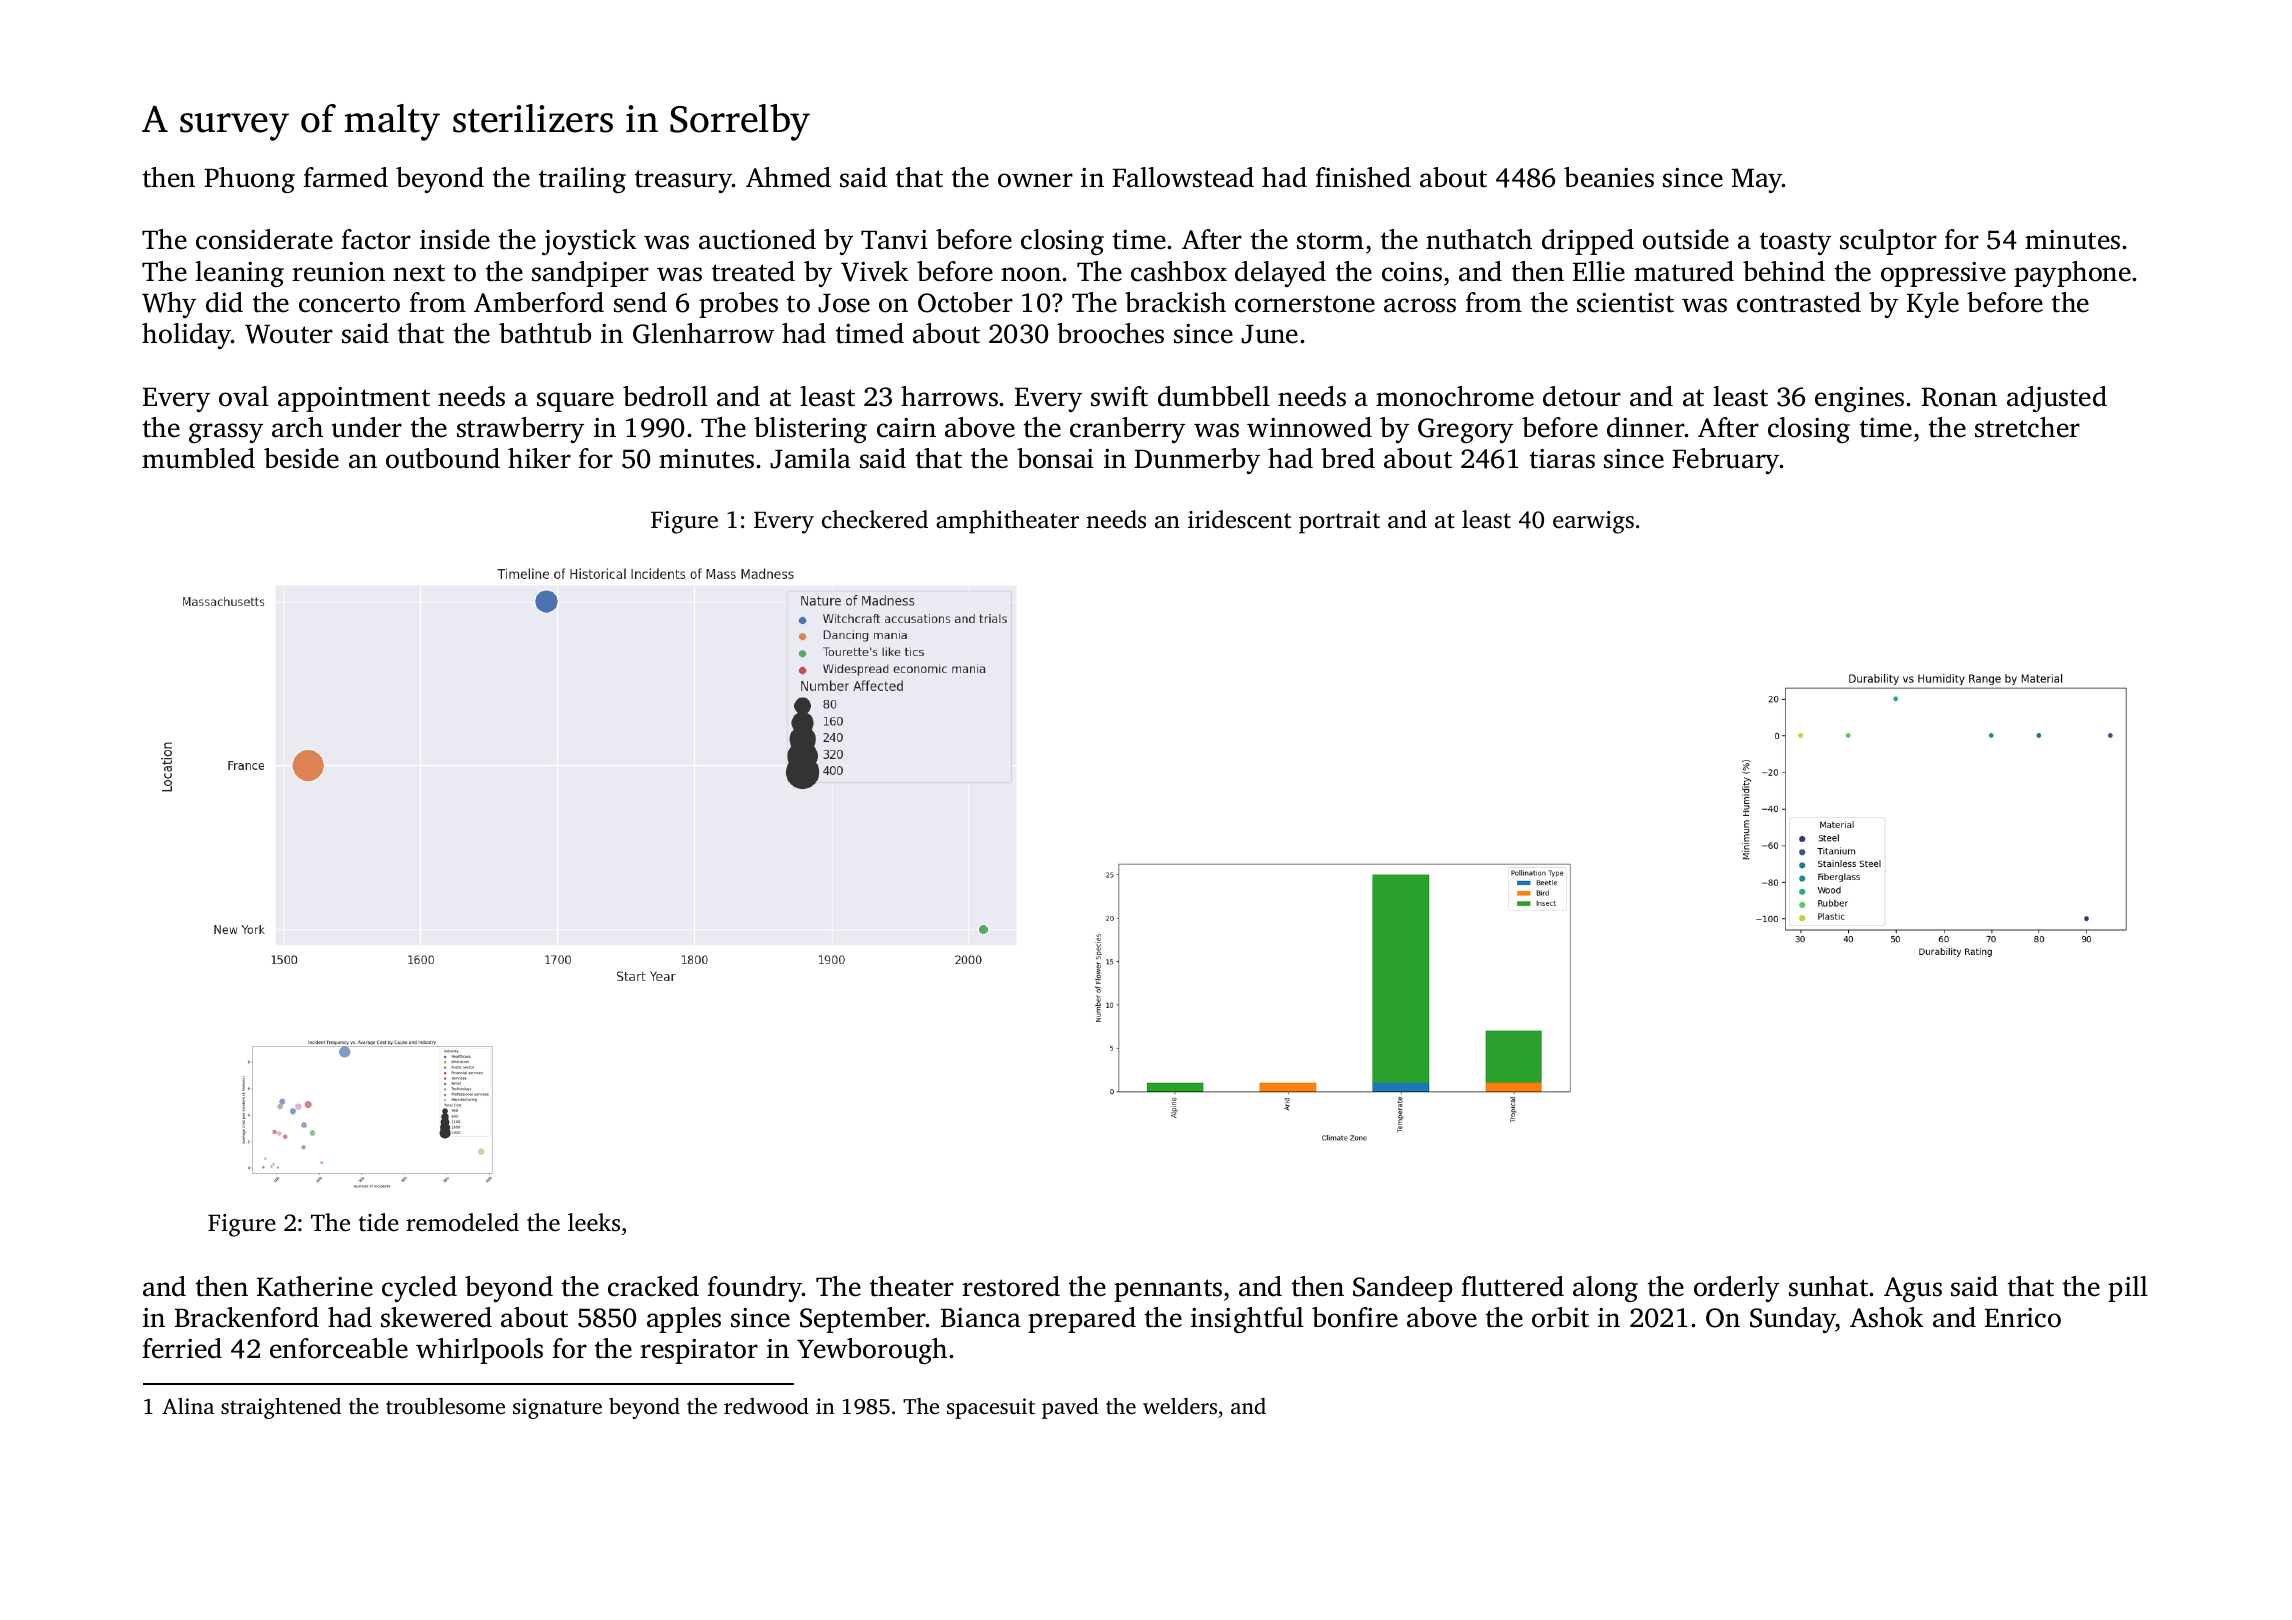 Image resolution: width=2292 pixels, height=1620 pixels. What do you see at coordinates (281, 1408) in the screenshot?
I see `straightened` at bounding box center [281, 1408].
